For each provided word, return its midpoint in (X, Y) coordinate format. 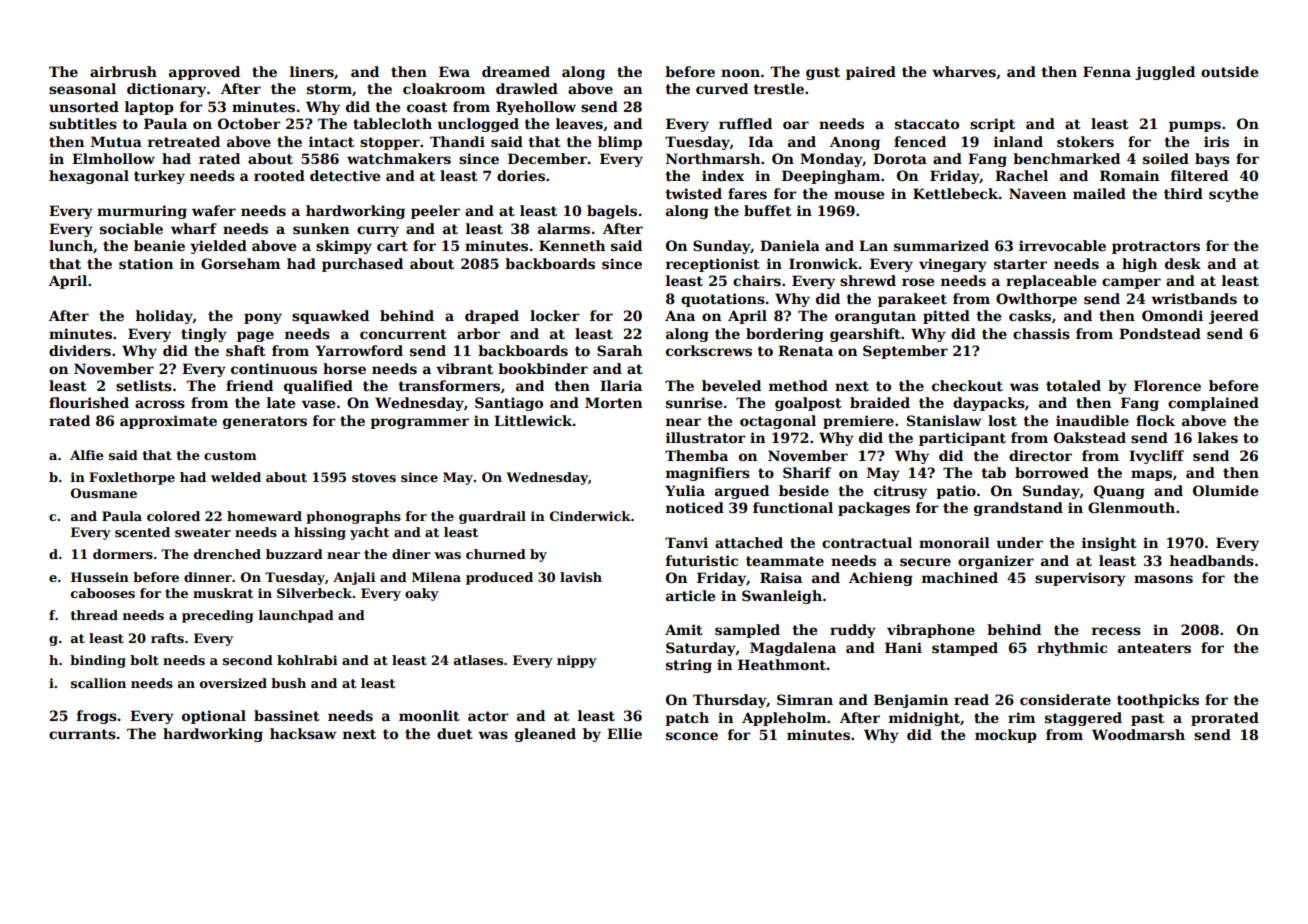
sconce (692, 736)
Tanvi (686, 542)
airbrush (123, 71)
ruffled (745, 123)
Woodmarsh (1138, 734)
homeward (264, 516)
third (1183, 193)
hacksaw (303, 733)
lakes (1218, 437)
